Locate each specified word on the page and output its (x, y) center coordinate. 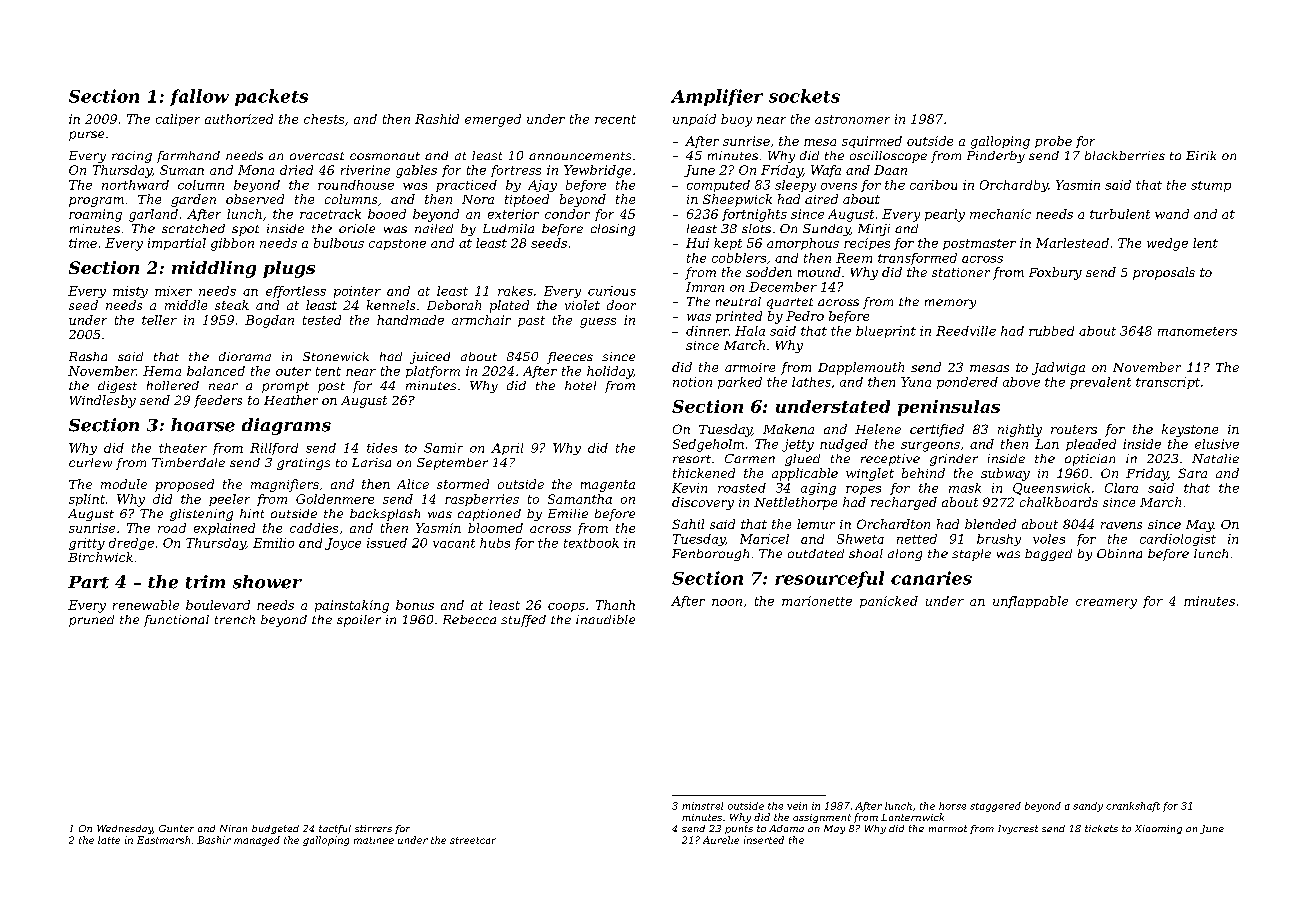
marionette (817, 601)
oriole (357, 228)
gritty (87, 544)
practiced (466, 186)
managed (257, 841)
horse (952, 806)
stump (1211, 186)
